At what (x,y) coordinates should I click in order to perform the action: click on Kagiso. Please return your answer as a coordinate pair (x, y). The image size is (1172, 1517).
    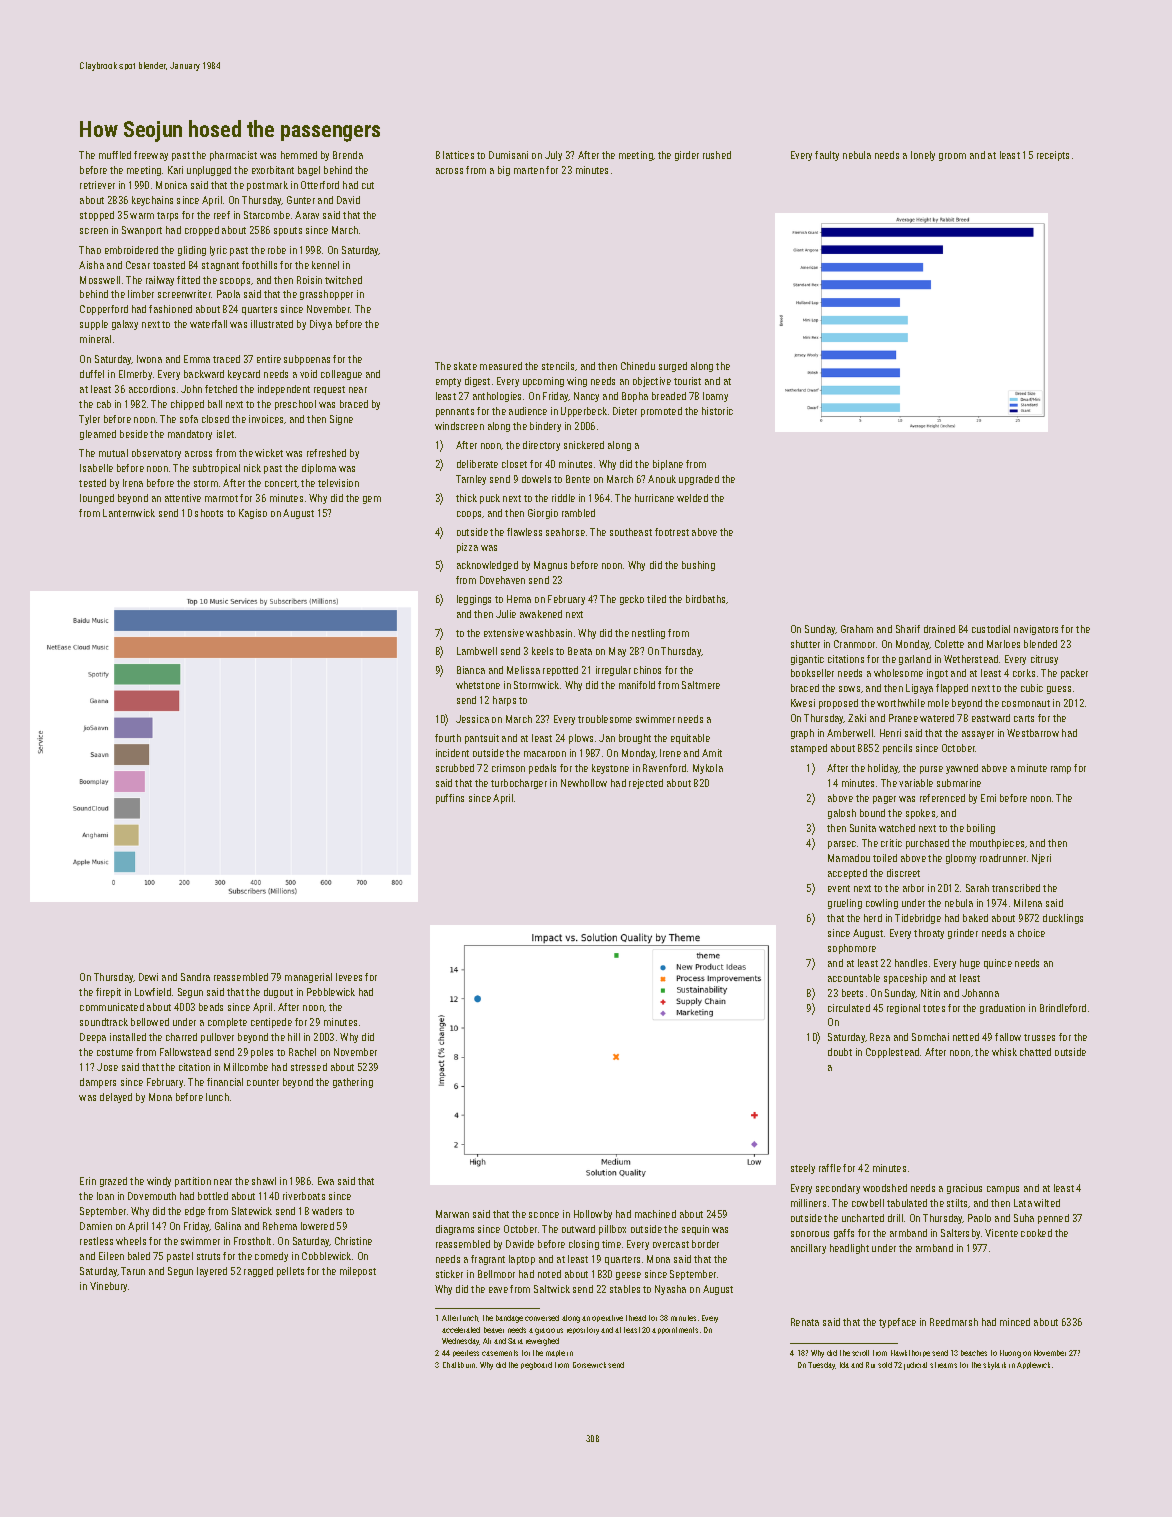
    Looking at the image, I should click on (253, 514).
